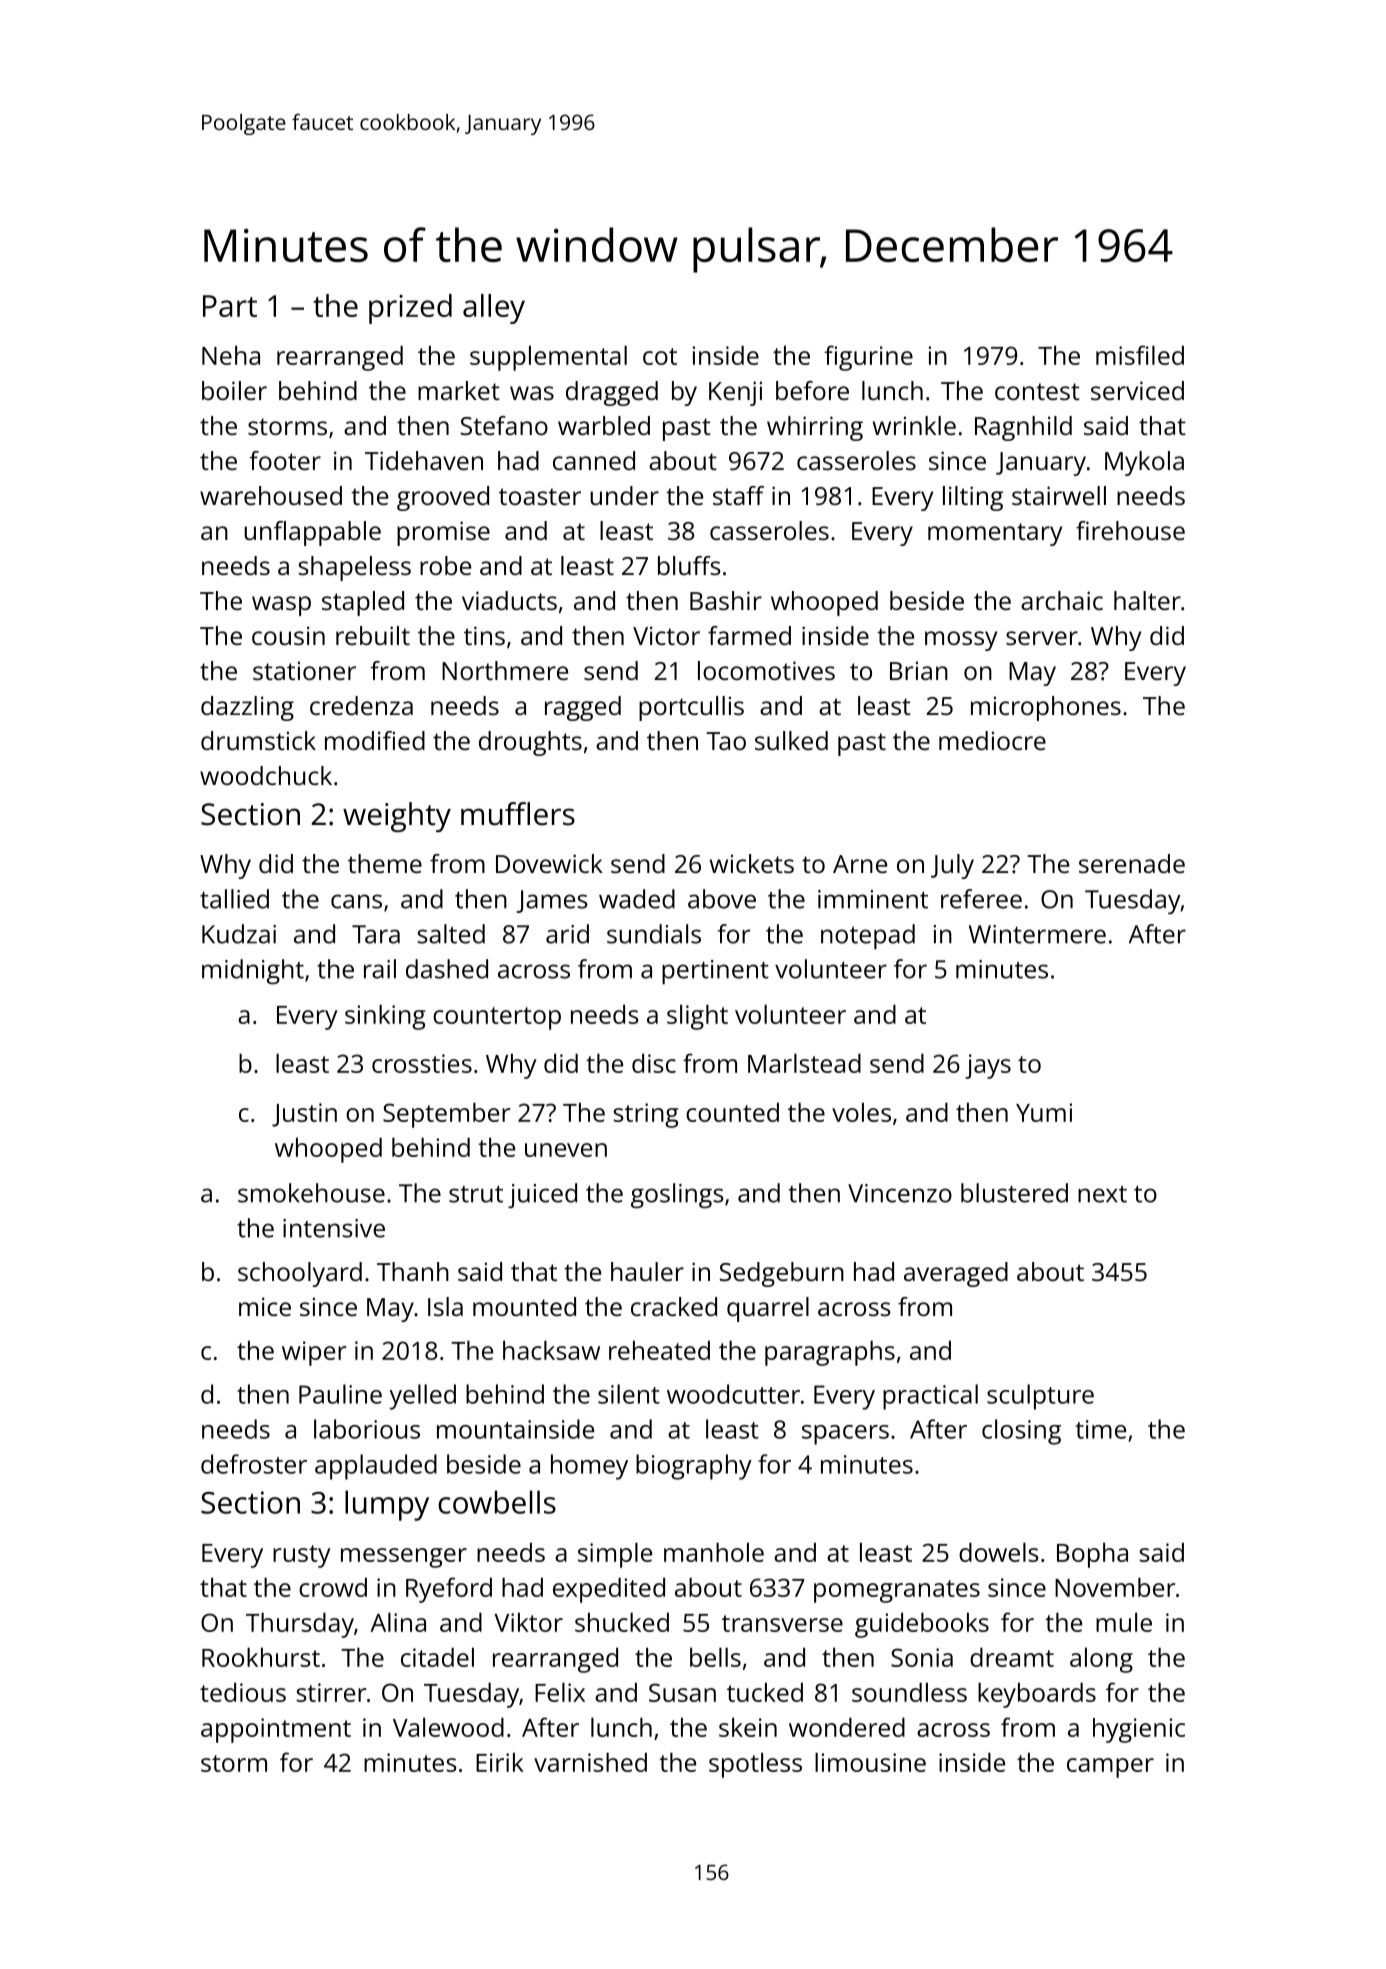 The width and height of the screenshot is (1386, 1969). What do you see at coordinates (738, 495) in the screenshot?
I see `staff` at bounding box center [738, 495].
